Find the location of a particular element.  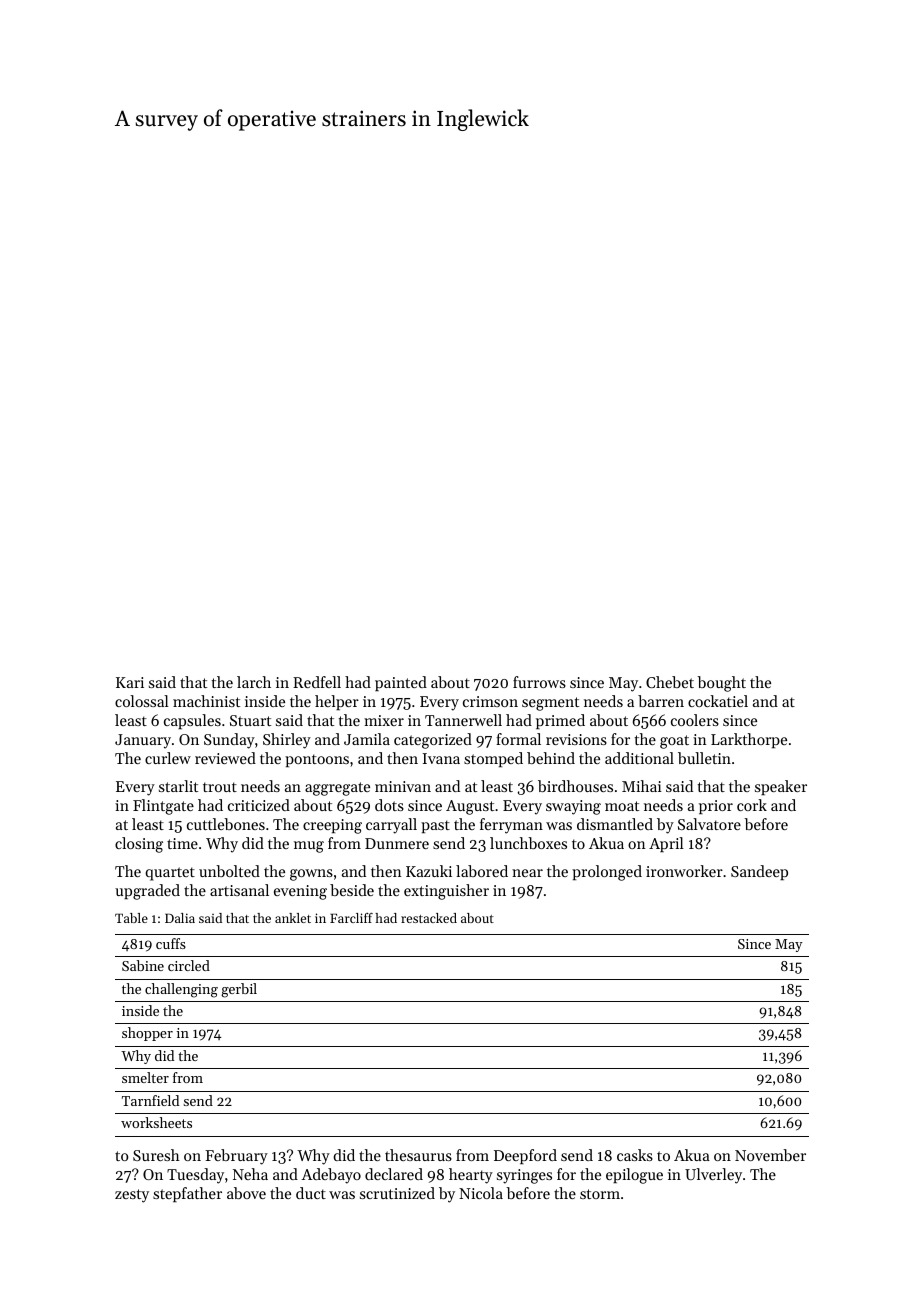

November is located at coordinates (770, 1155).
